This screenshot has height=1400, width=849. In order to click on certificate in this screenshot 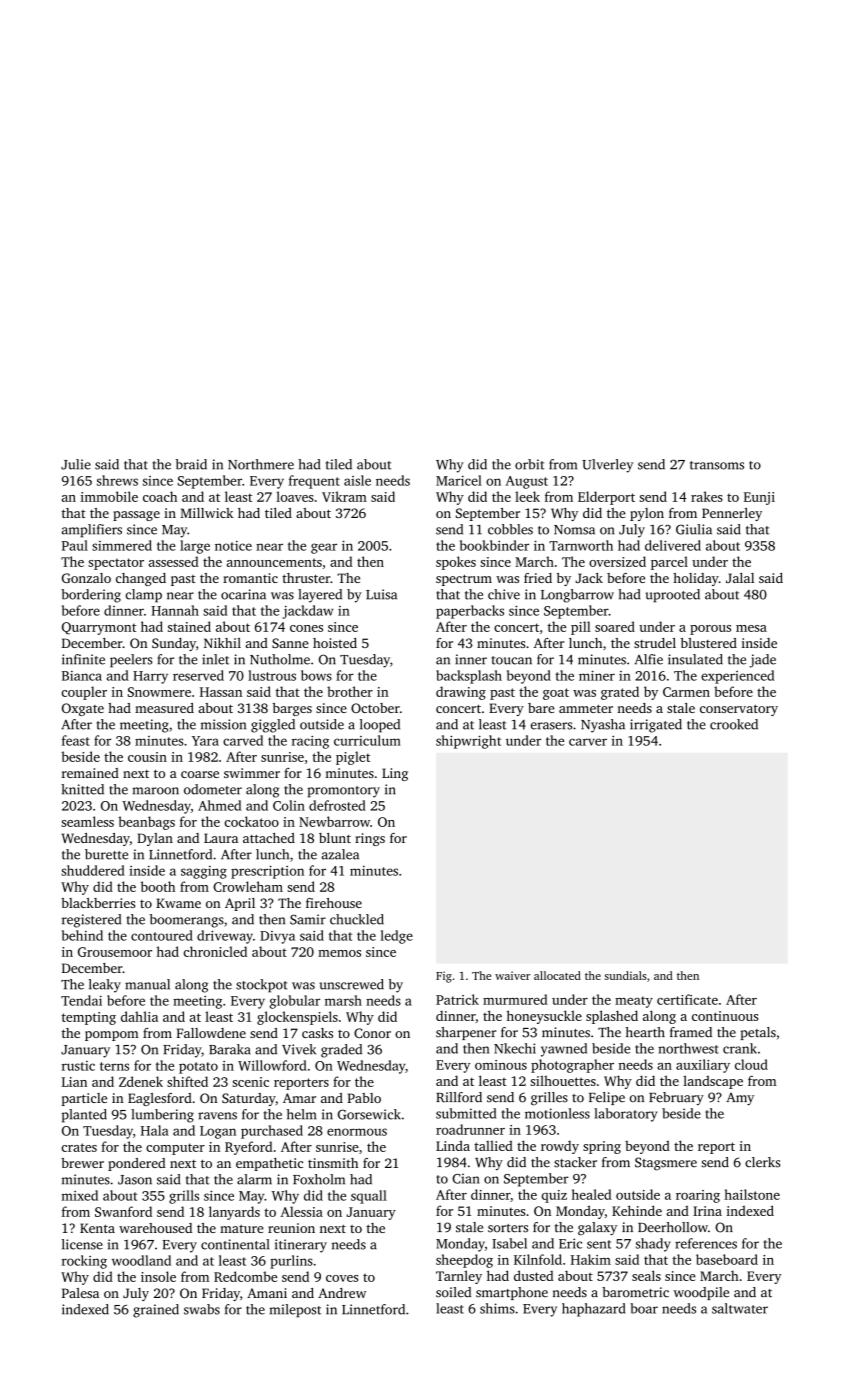, I will do `click(687, 999)`.
